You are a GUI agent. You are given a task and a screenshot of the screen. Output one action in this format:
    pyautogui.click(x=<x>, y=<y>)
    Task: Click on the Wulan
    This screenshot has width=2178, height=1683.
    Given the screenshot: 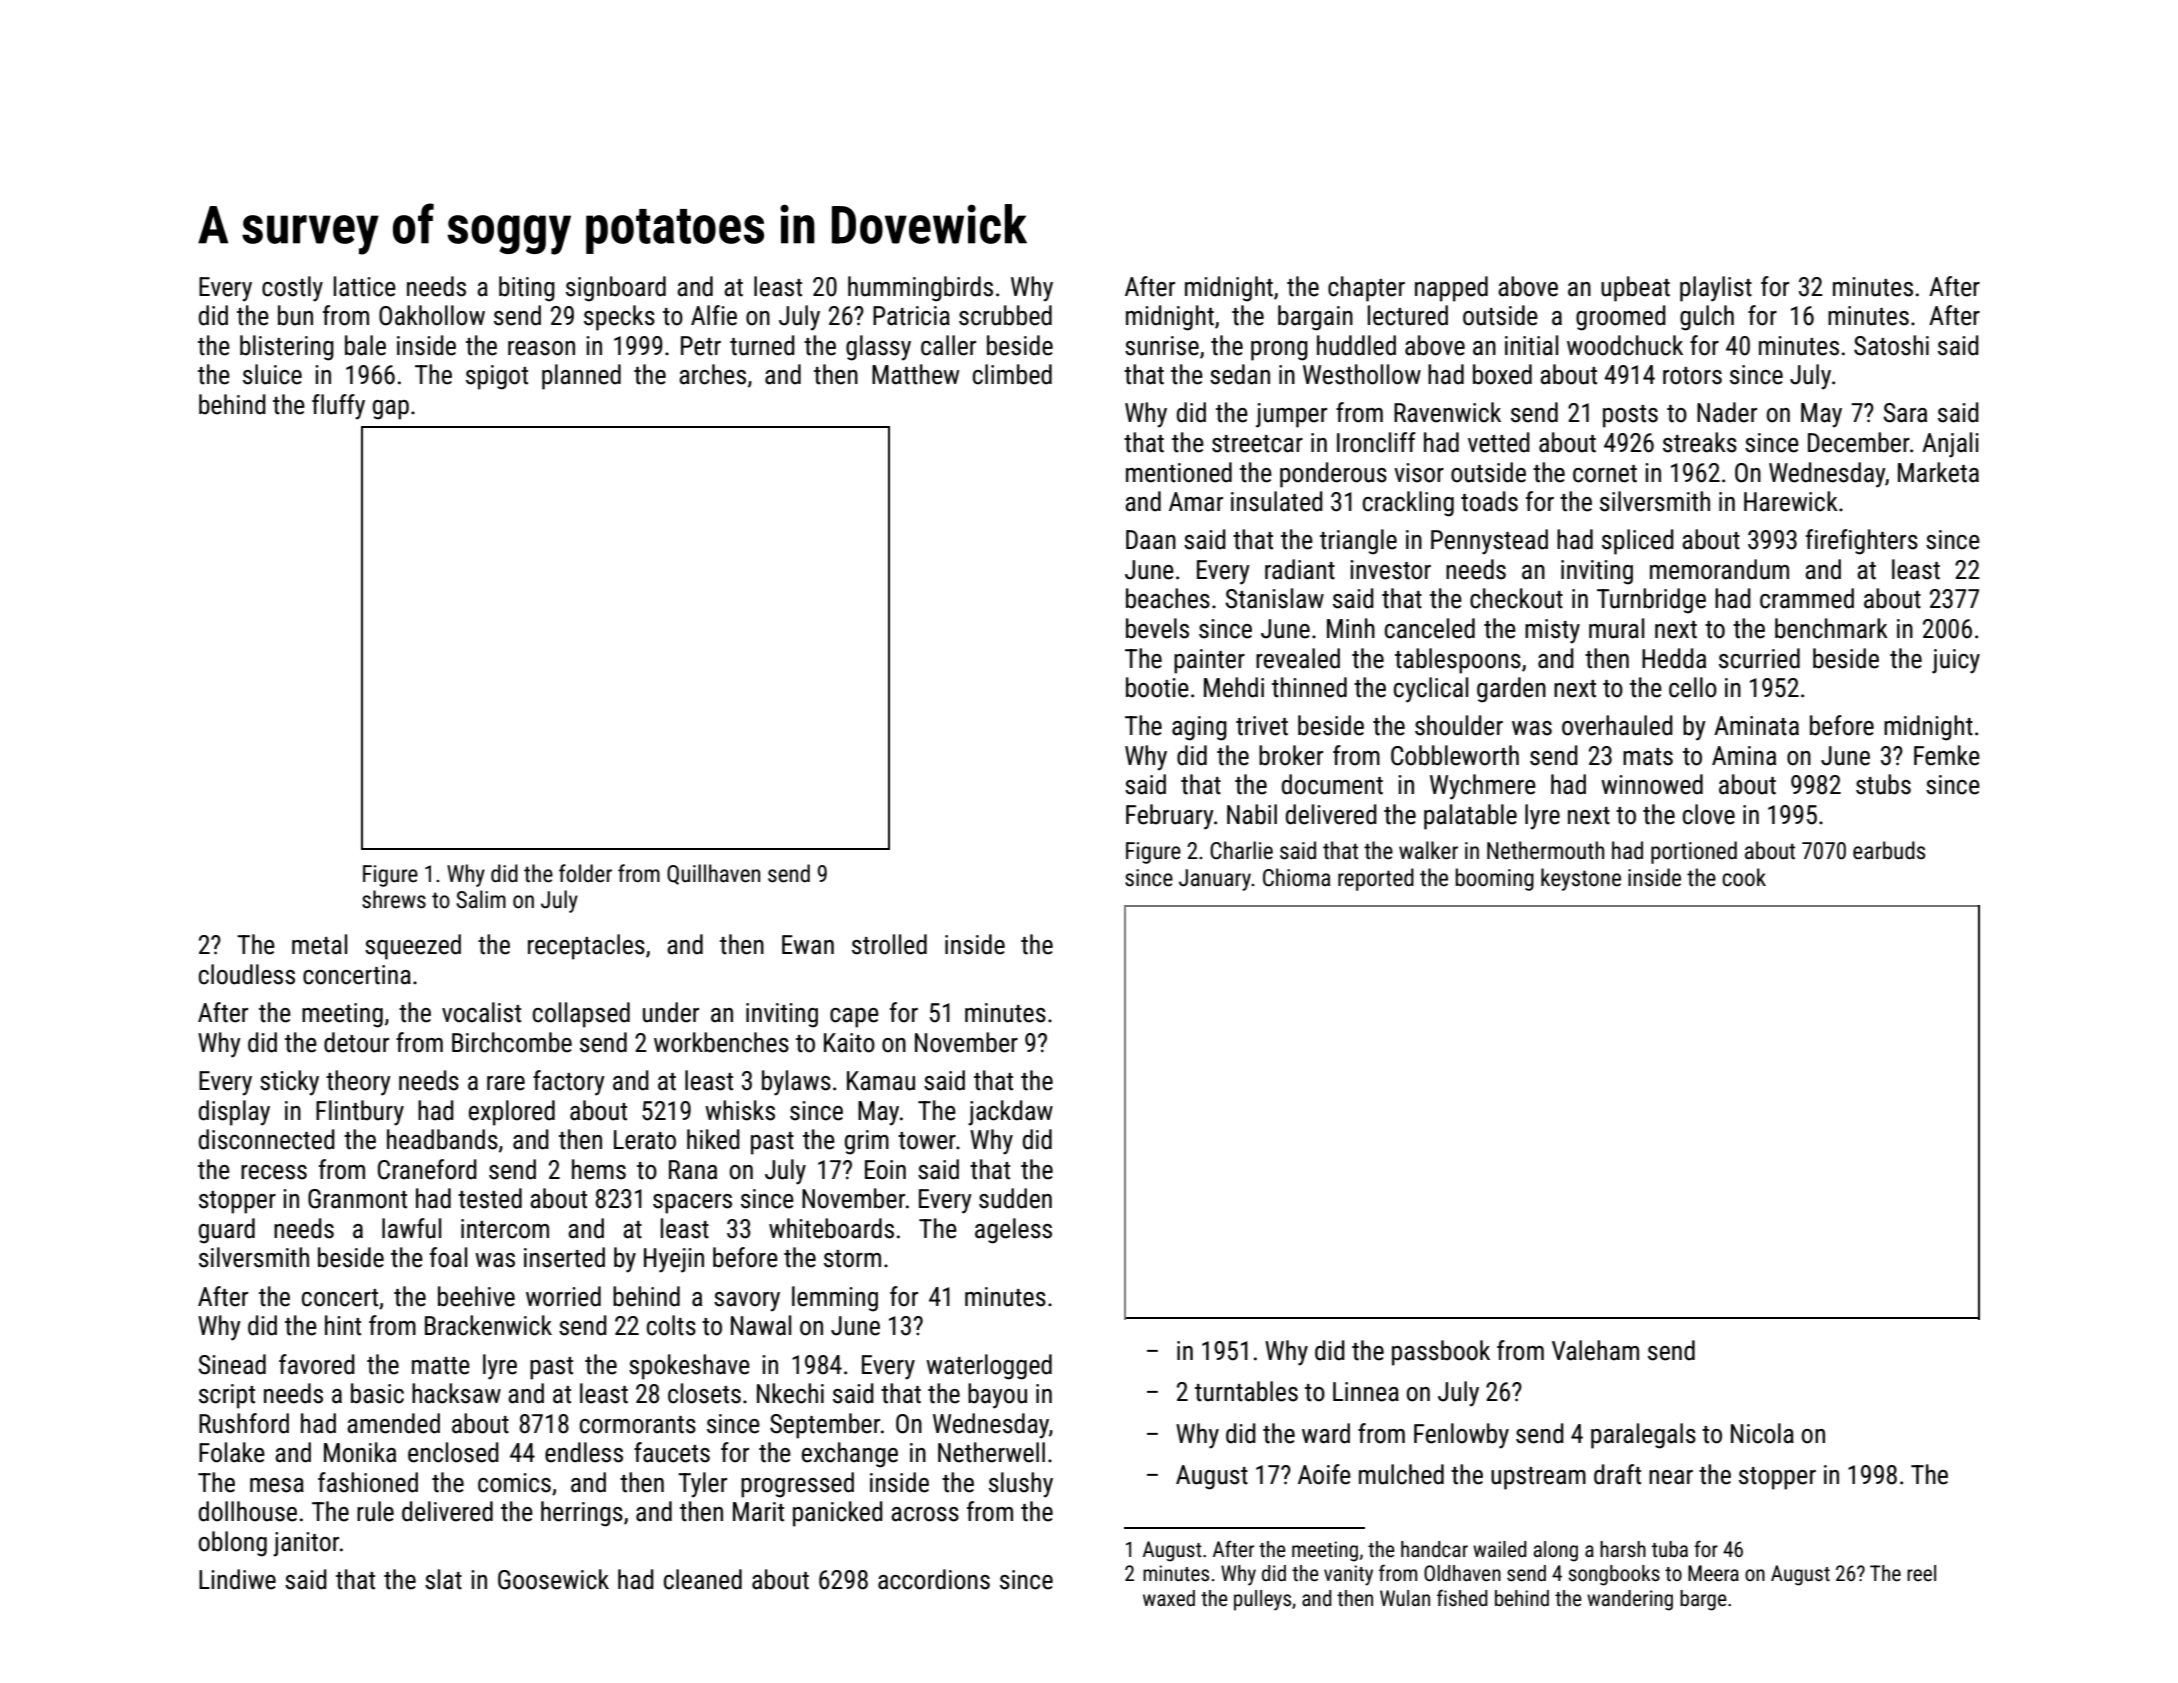 What is the action you would take?
    pyautogui.click(x=1405, y=1598)
